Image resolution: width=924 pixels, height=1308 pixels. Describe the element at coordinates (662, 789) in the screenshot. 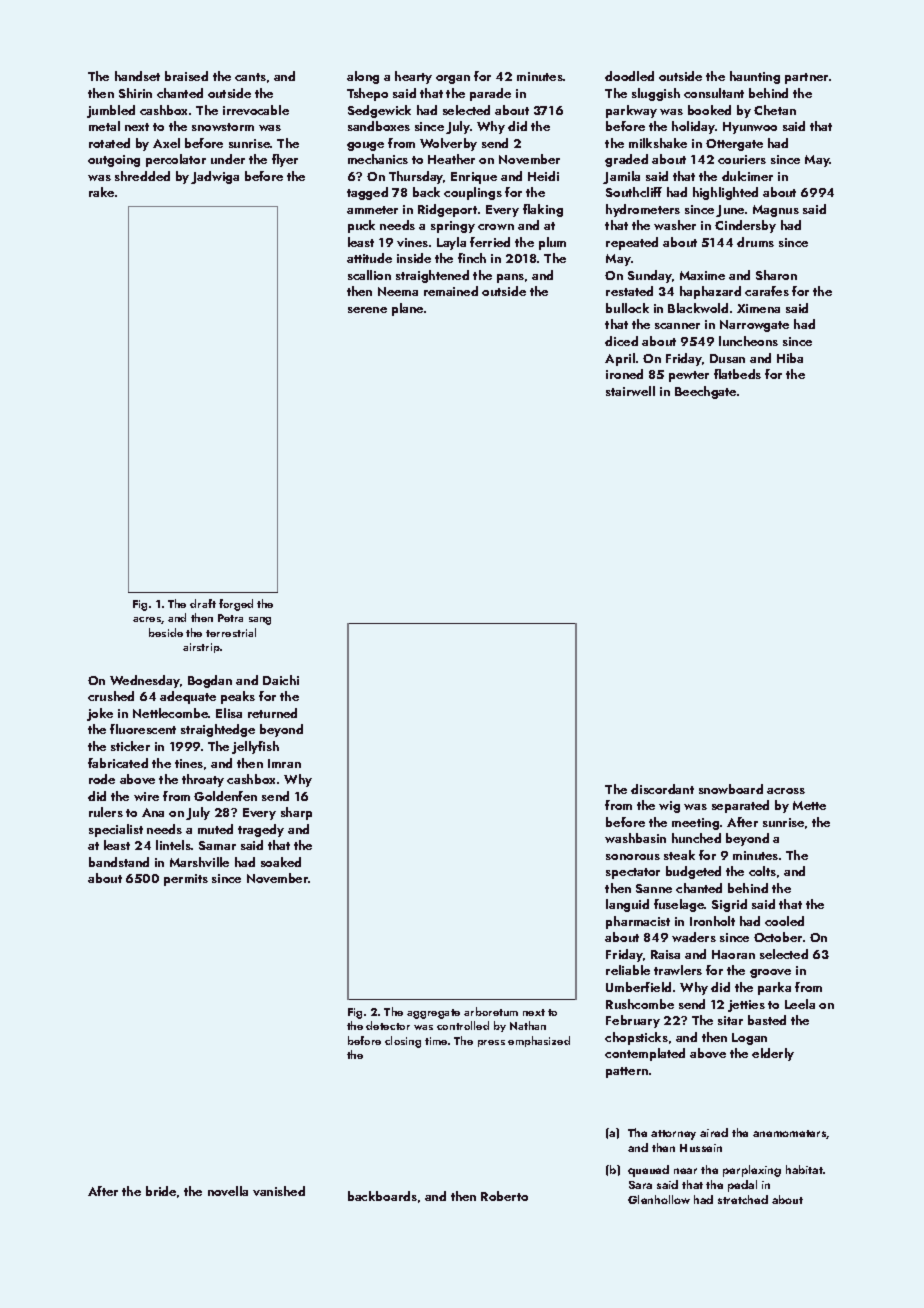

I see `discordant` at that location.
